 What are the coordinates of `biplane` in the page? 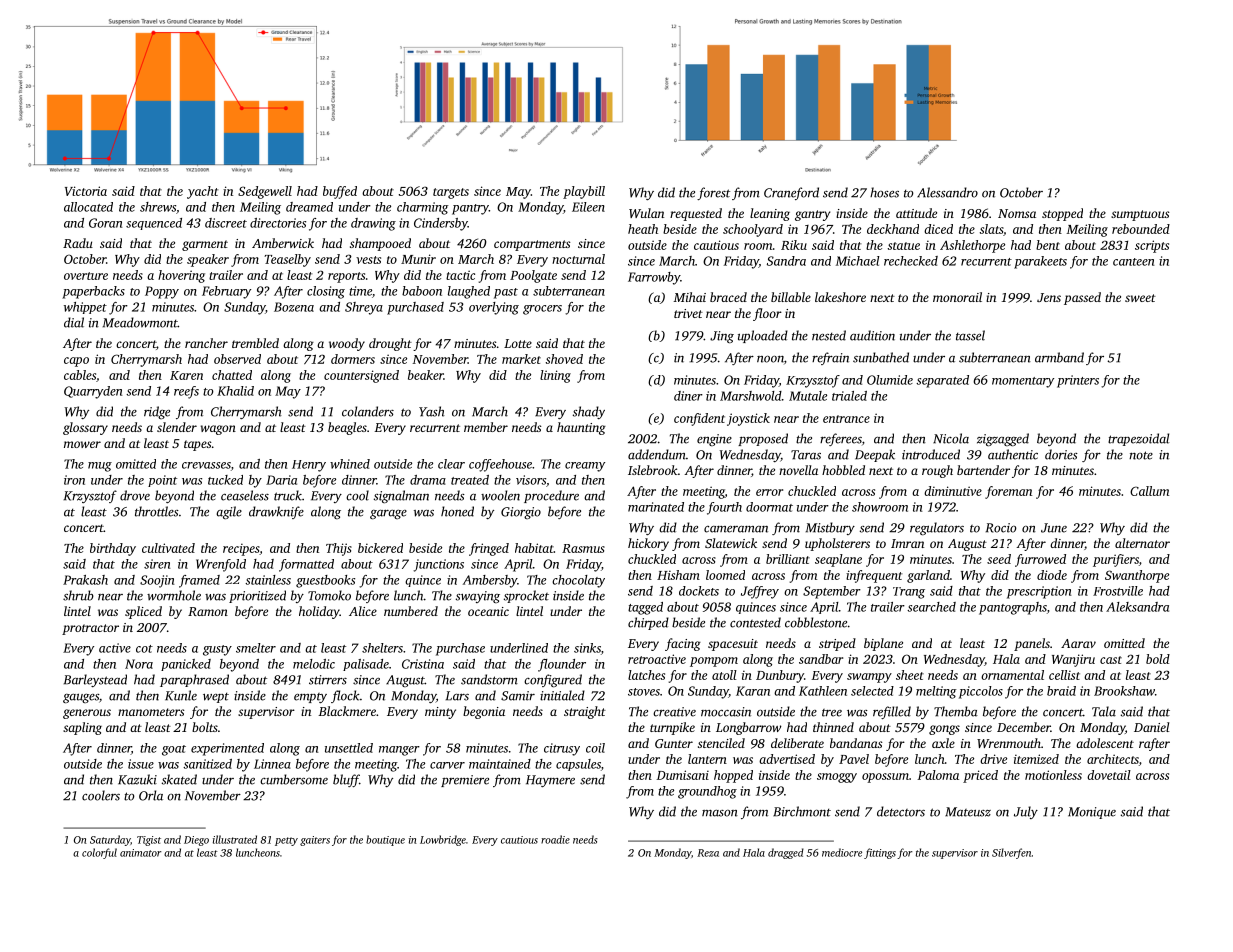 It's located at (883, 644).
